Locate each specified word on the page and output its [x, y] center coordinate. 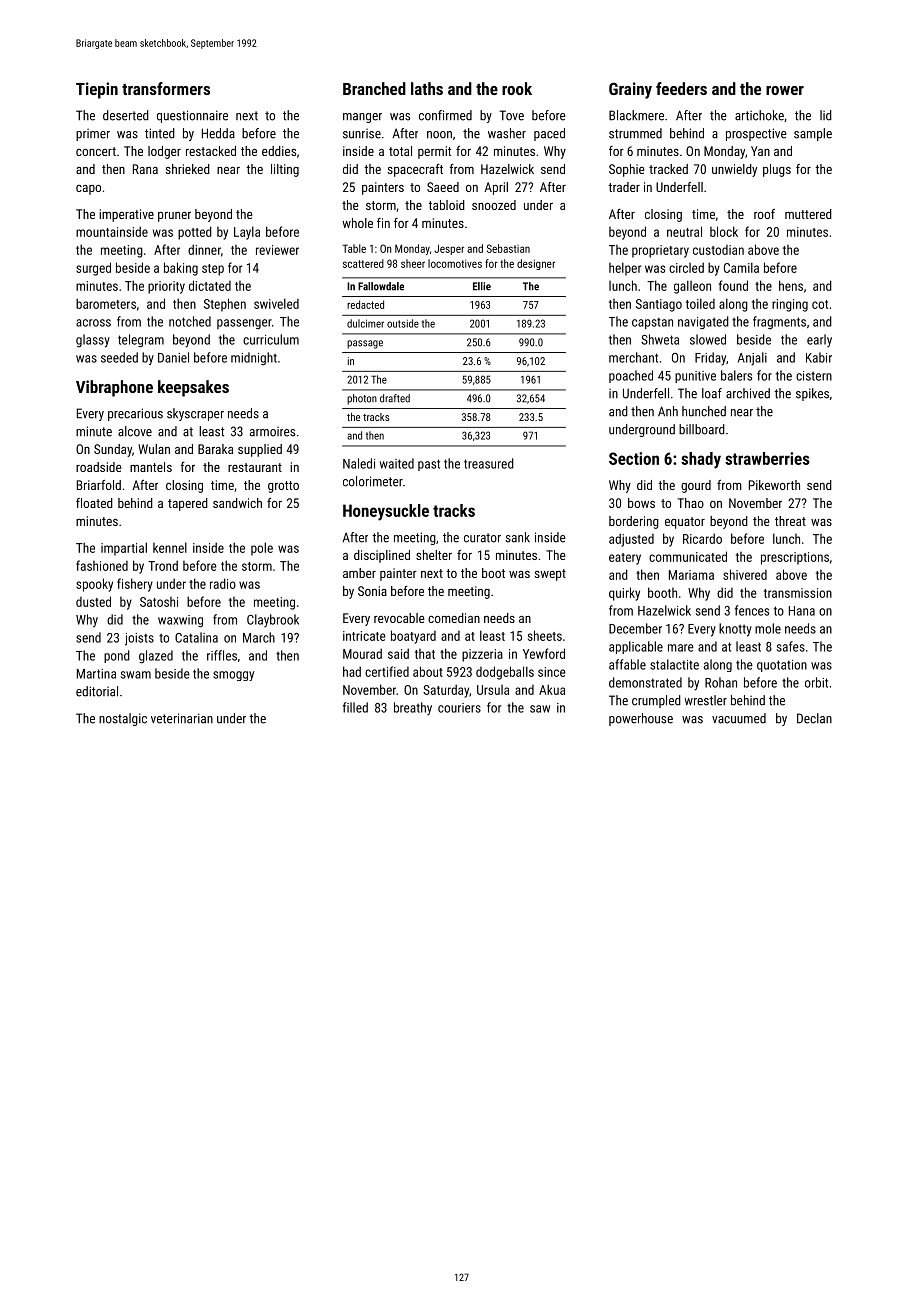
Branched [374, 88]
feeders [681, 88]
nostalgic [123, 719]
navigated [703, 323]
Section [634, 458]
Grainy [630, 90]
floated [94, 503]
